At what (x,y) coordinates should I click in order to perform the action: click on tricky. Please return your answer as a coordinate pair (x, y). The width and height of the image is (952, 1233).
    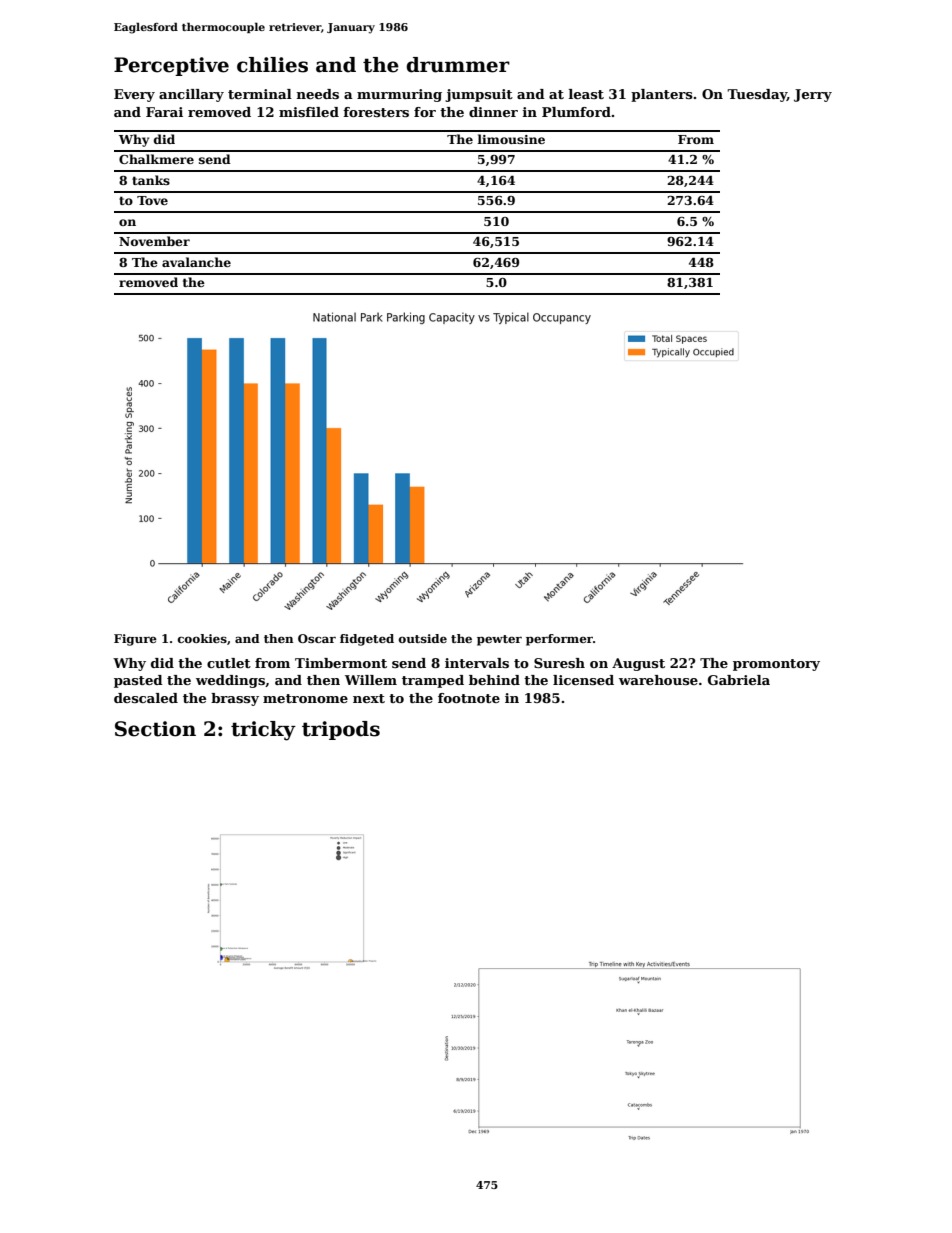
    Looking at the image, I should click on (263, 731).
